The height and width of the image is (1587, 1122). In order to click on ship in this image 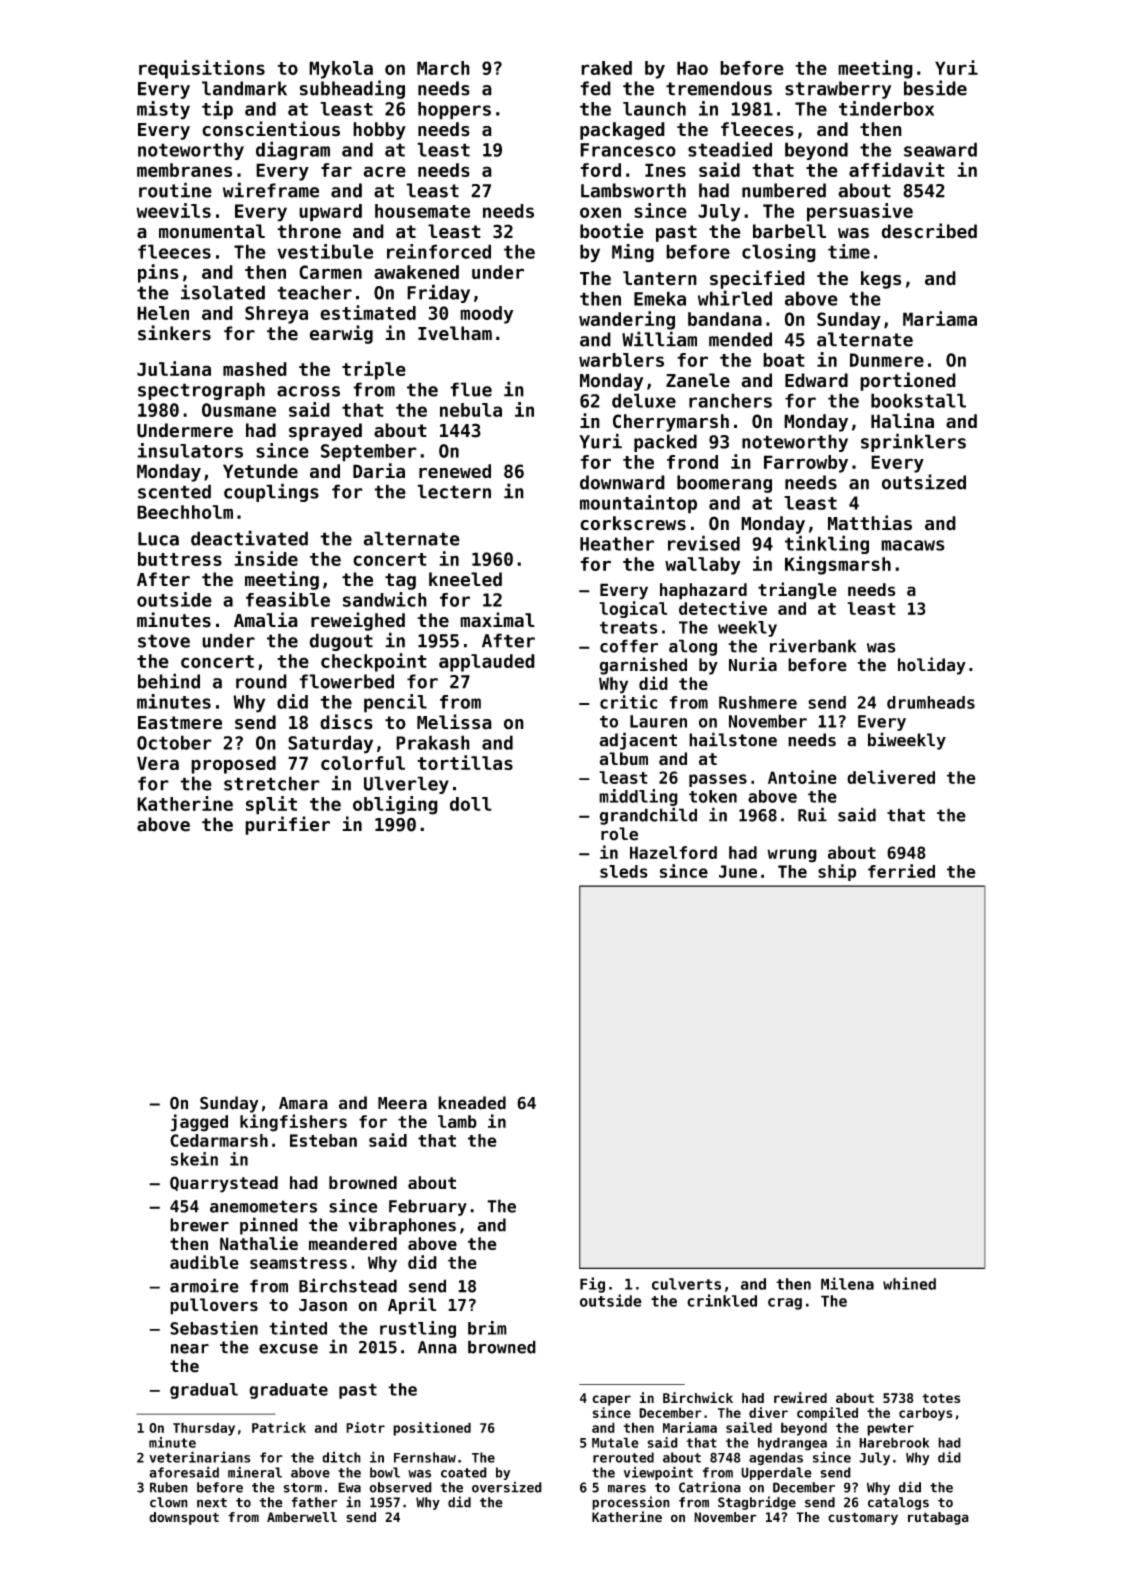, I will do `click(837, 872)`.
